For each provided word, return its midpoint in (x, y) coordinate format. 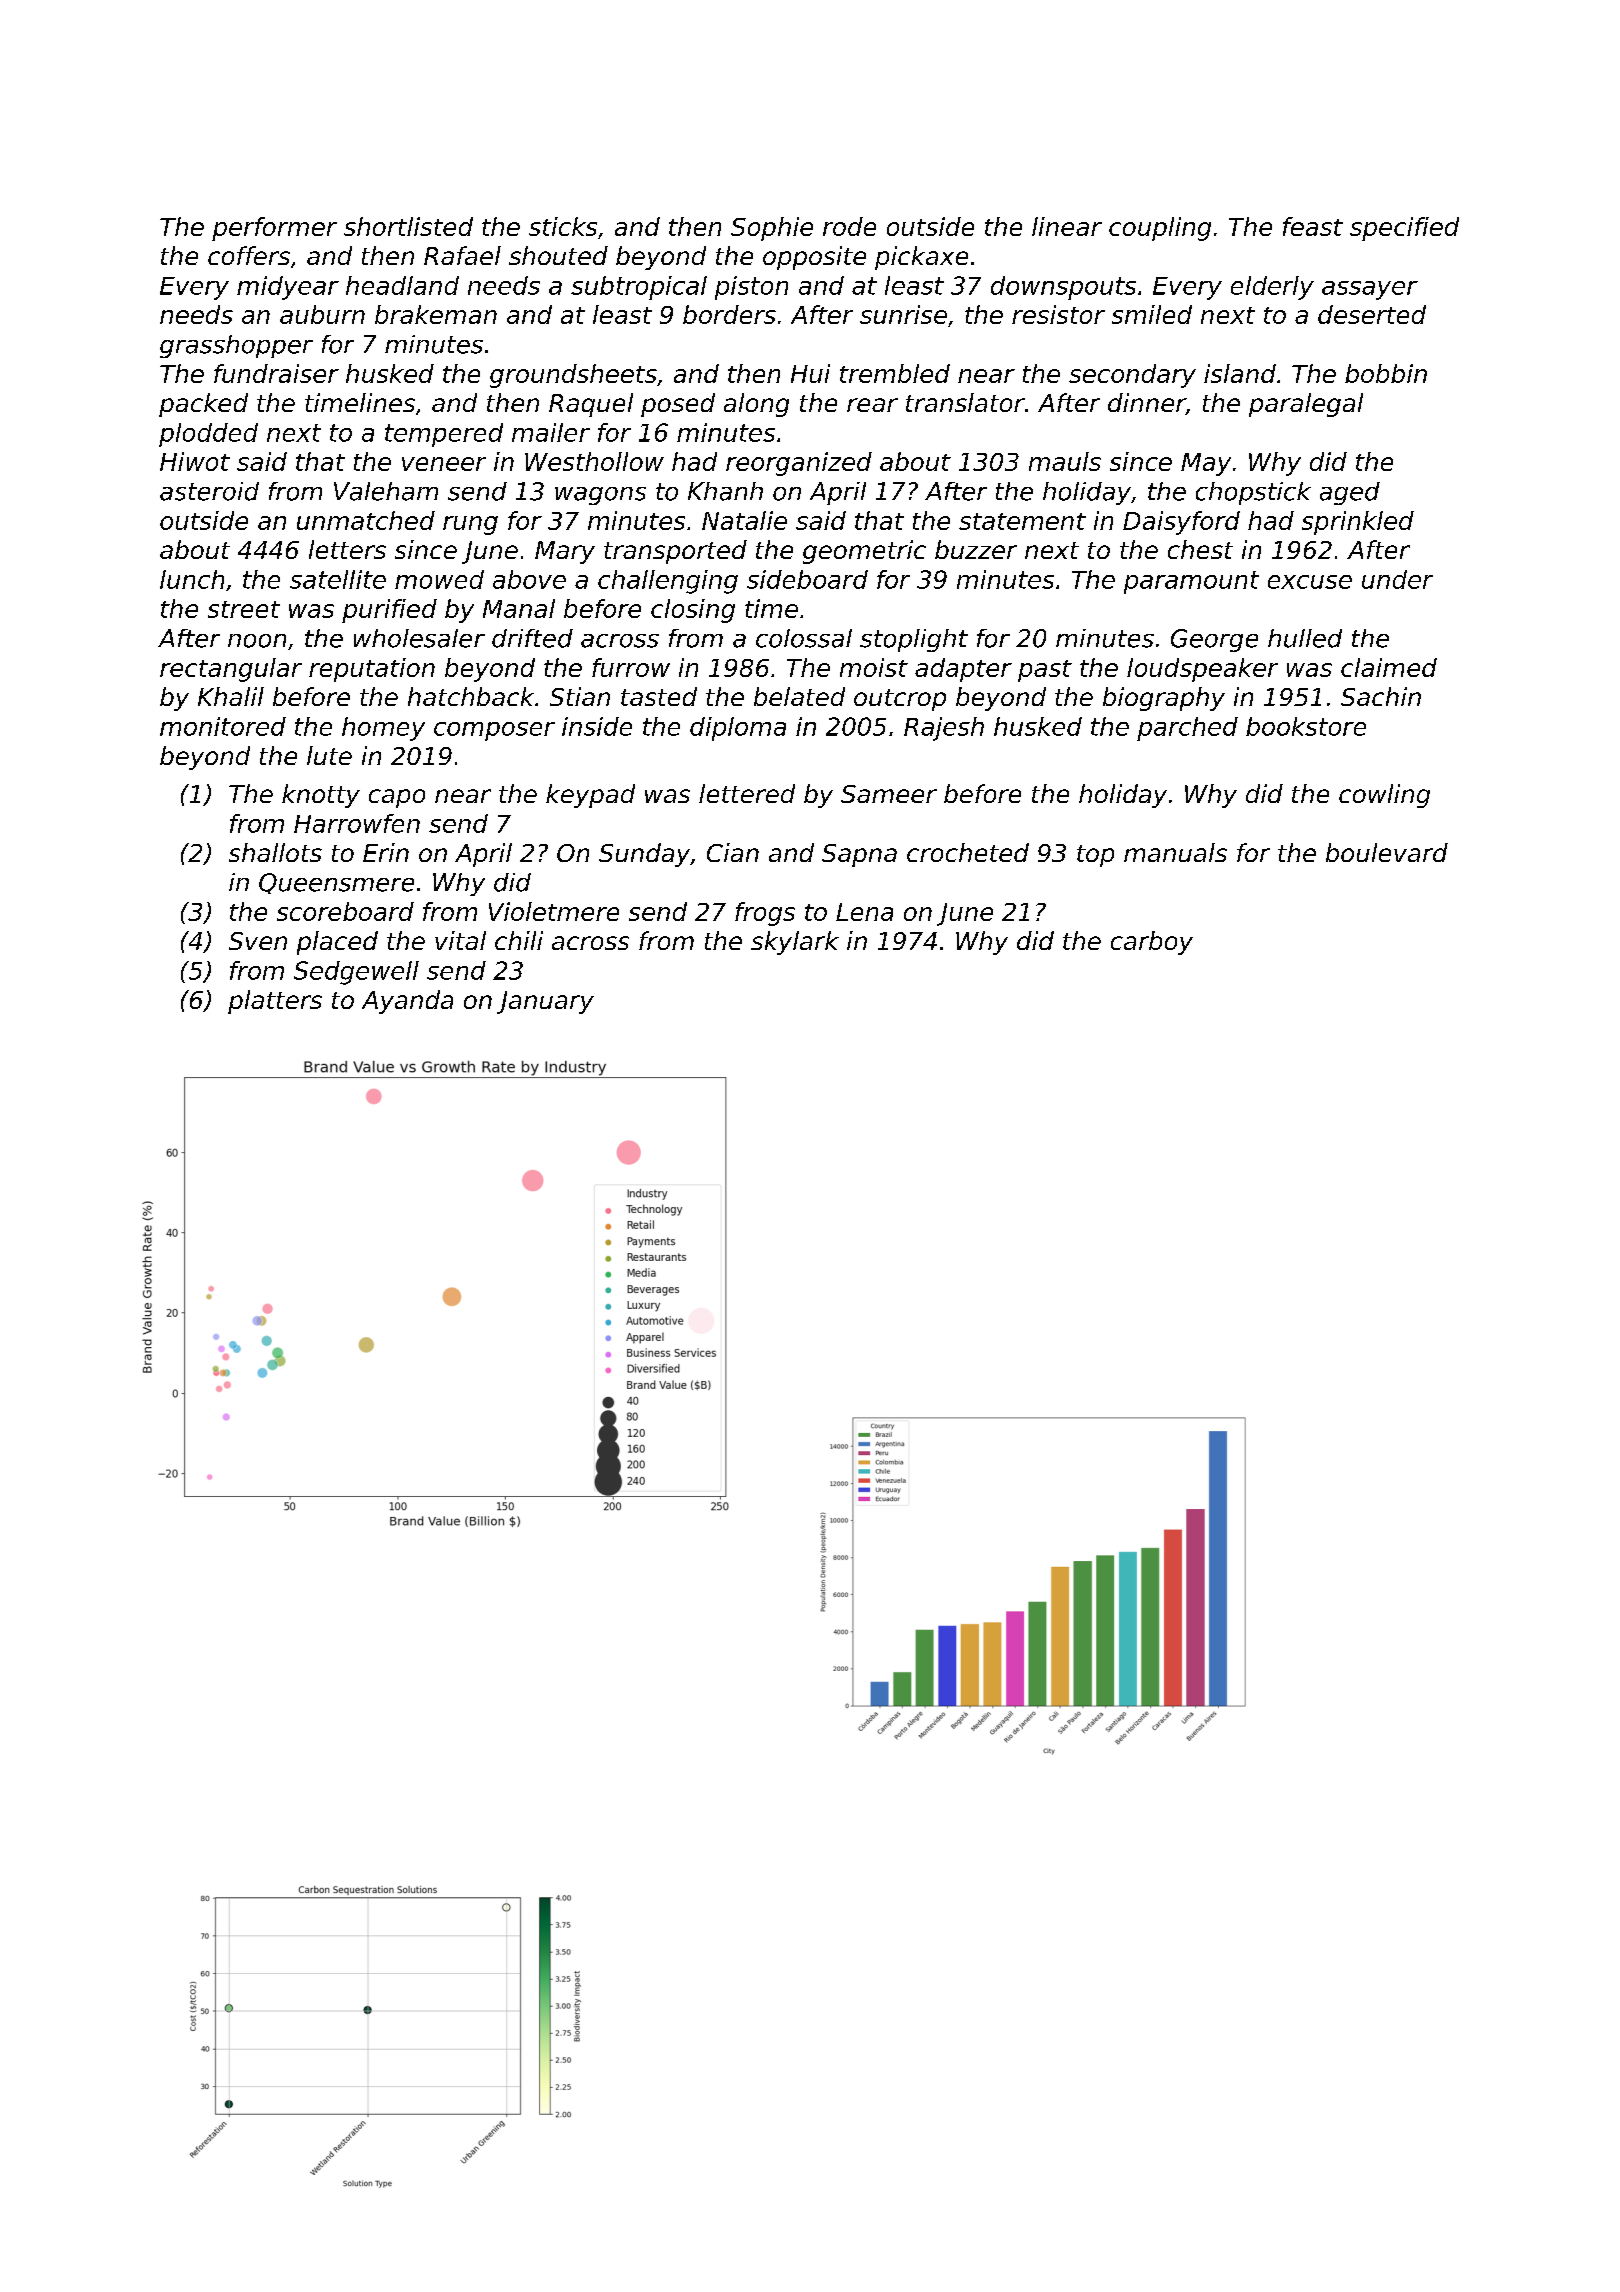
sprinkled (1358, 523)
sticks (563, 226)
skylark (795, 943)
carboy (1152, 943)
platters (275, 1002)
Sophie (772, 229)
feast (1313, 226)
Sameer (889, 794)
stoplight (914, 640)
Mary (565, 552)
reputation (372, 670)
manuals (1175, 852)
